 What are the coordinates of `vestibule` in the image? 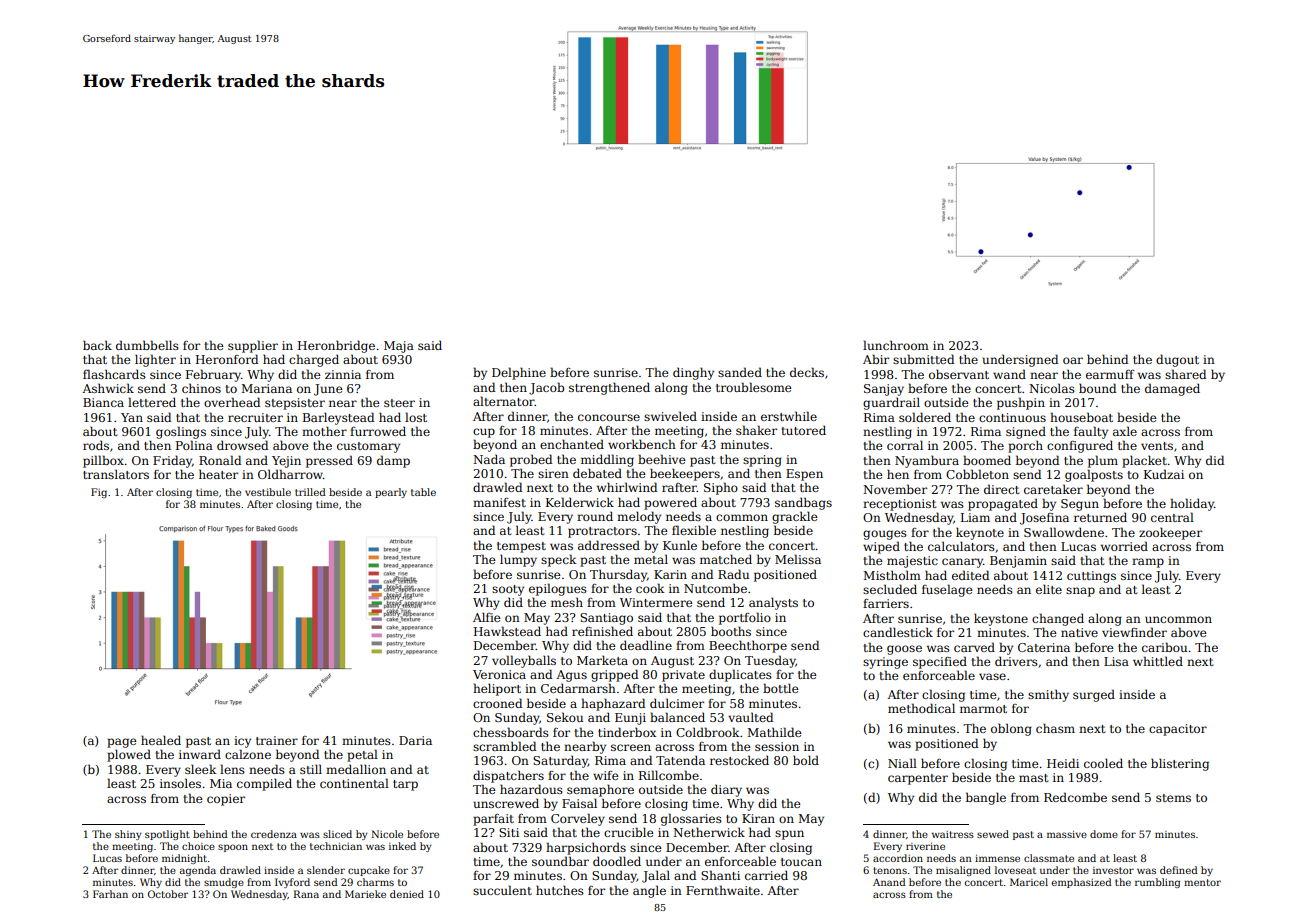 It's located at (268, 492).
